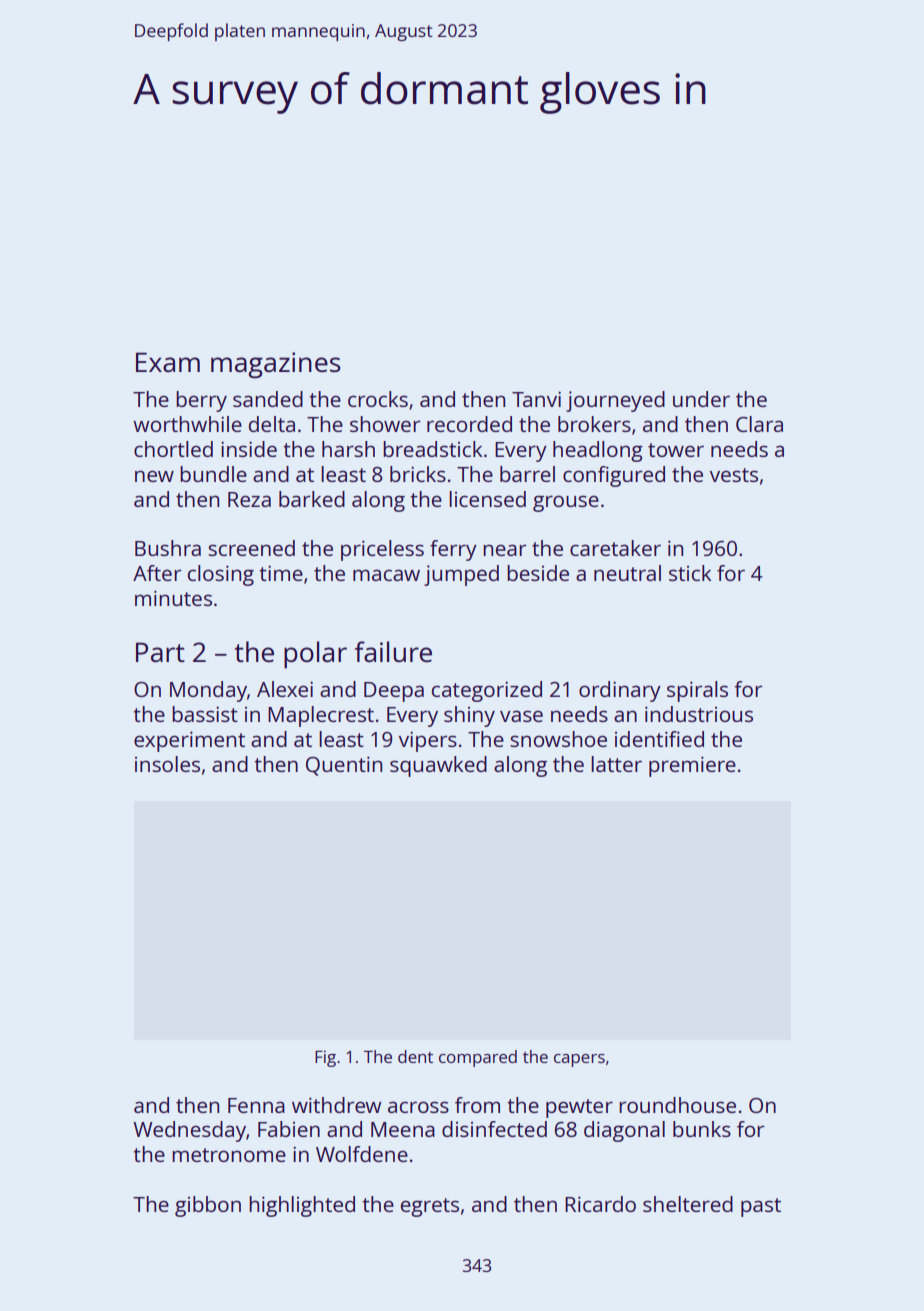 Image resolution: width=924 pixels, height=1311 pixels. What do you see at coordinates (699, 714) in the screenshot?
I see `industrious` at bounding box center [699, 714].
